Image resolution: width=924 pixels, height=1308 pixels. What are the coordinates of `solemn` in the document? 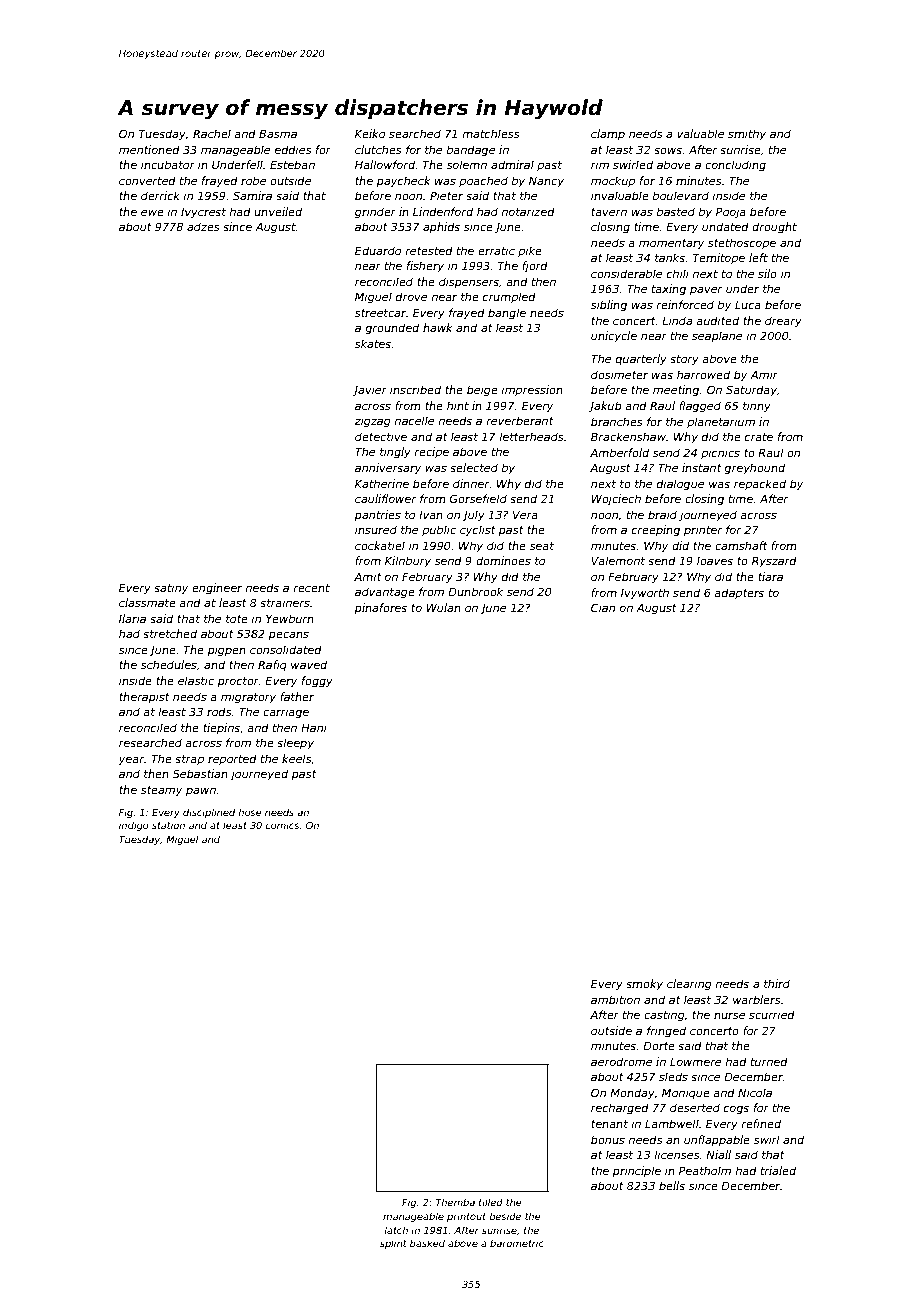 It's located at (467, 164).
